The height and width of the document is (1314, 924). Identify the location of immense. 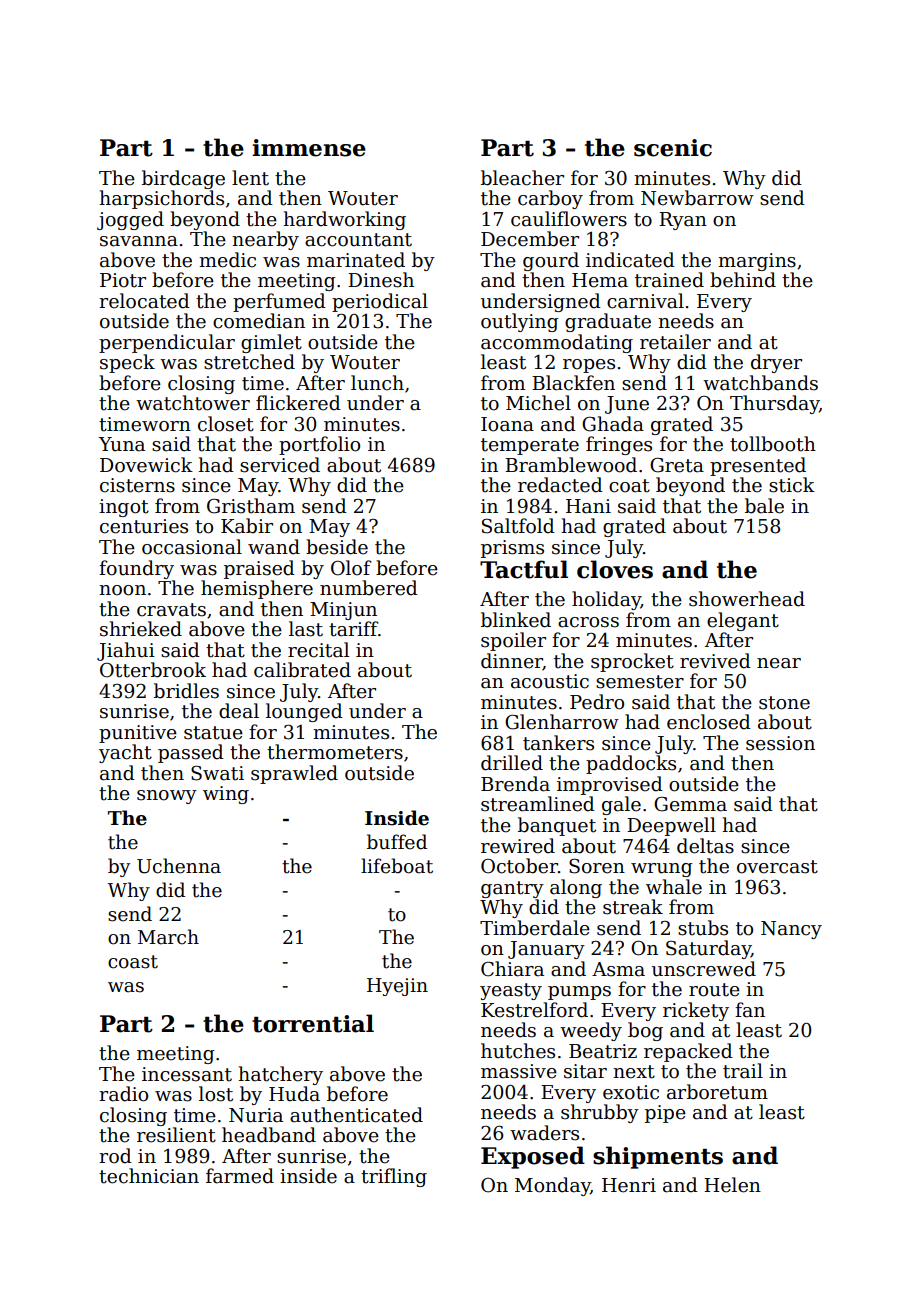
(309, 148).
